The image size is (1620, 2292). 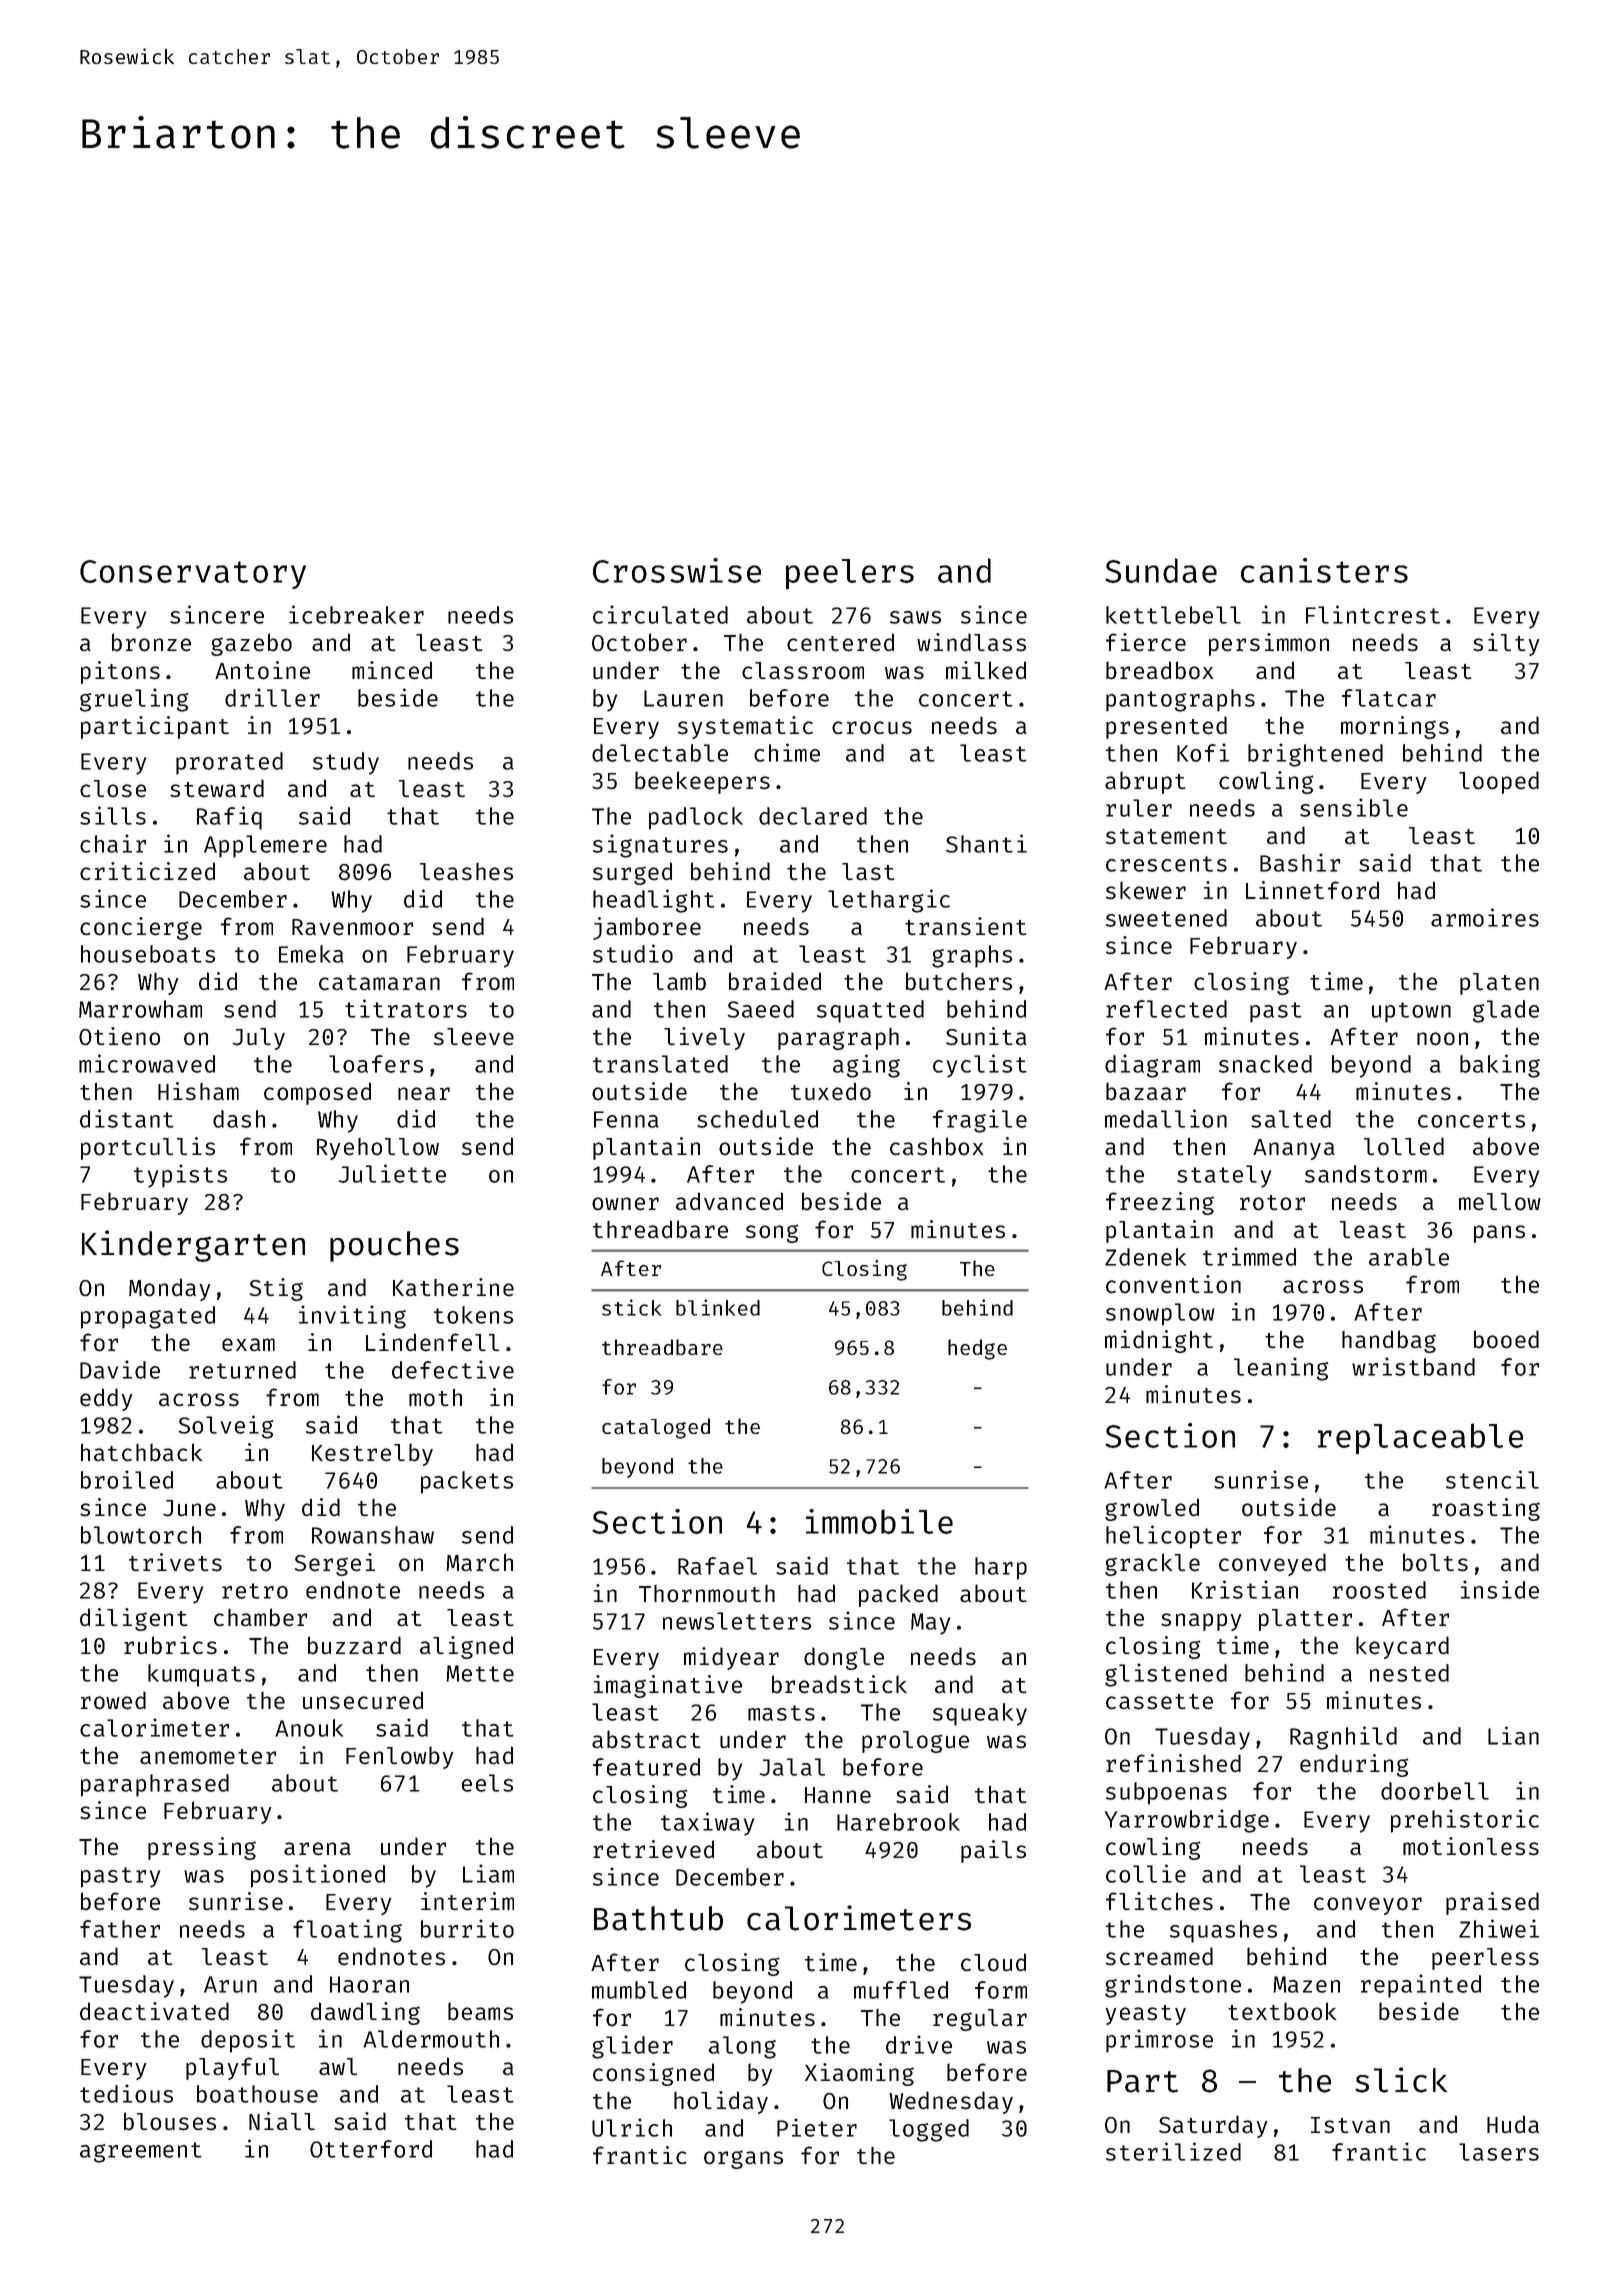 What do you see at coordinates (346, 763) in the image?
I see `study` at bounding box center [346, 763].
